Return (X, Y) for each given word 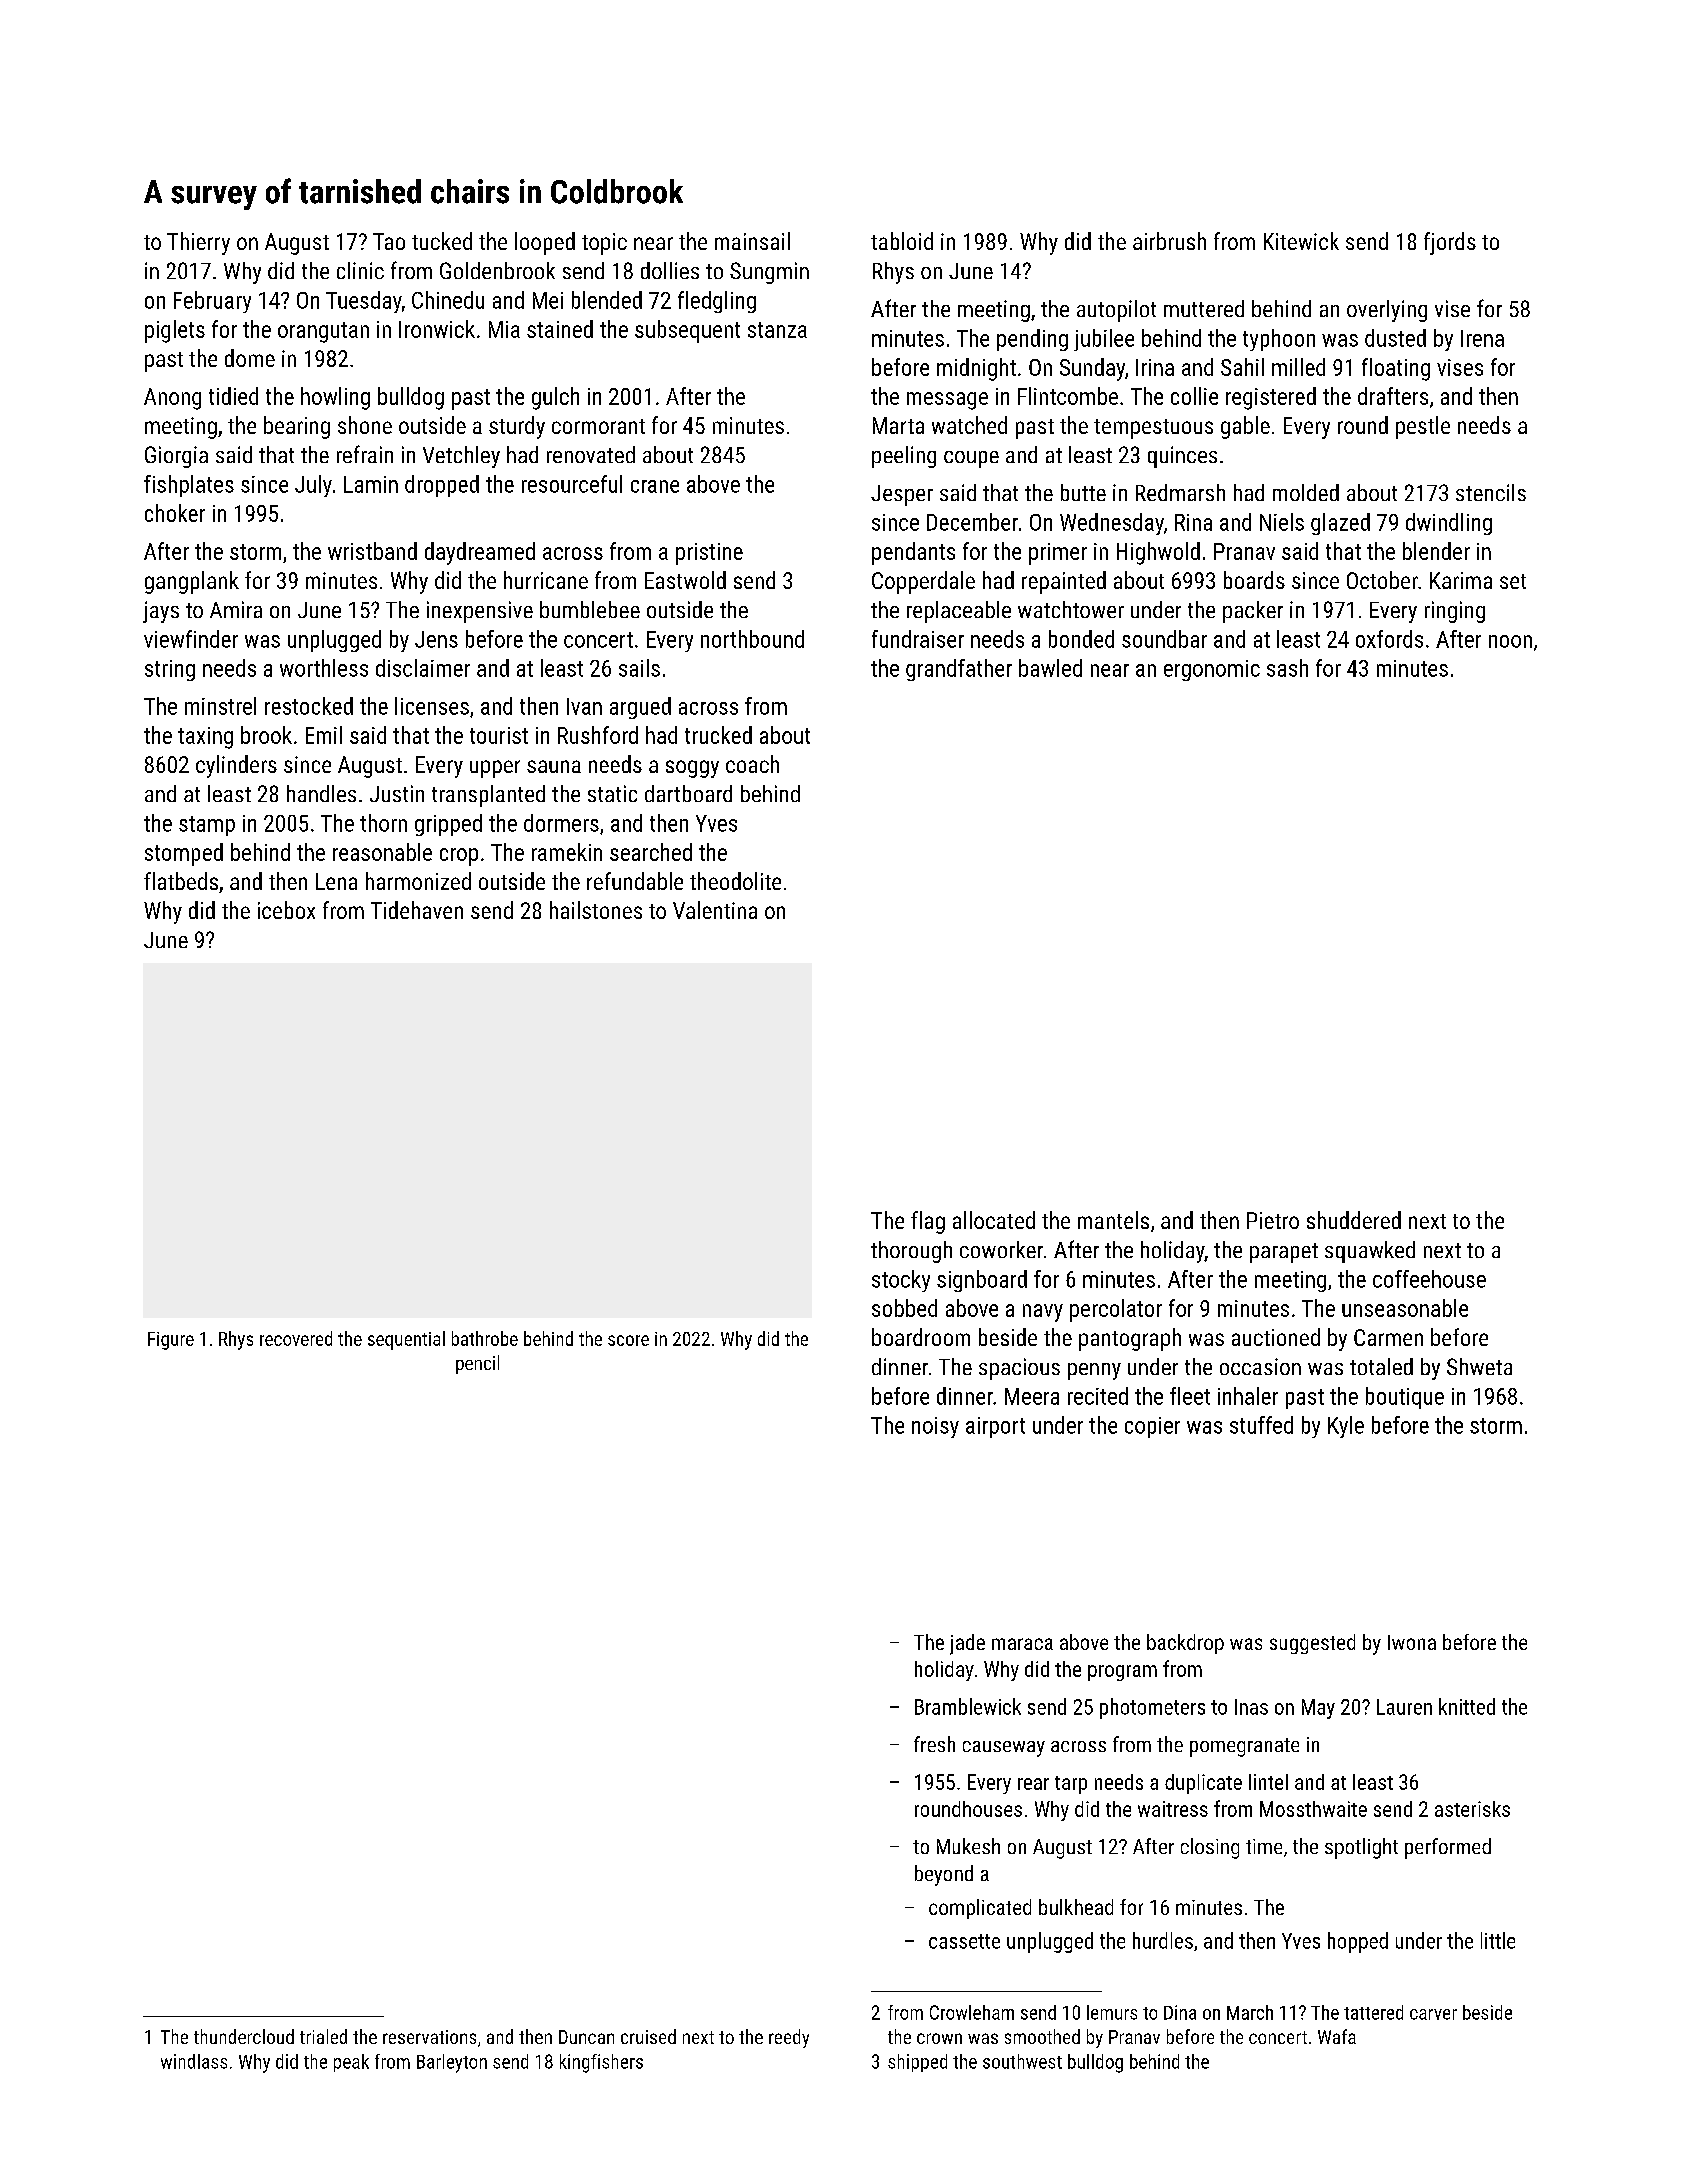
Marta (898, 425)
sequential (406, 1340)
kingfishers (601, 2063)
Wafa (1337, 2036)
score (628, 1340)
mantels (1113, 1220)
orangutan (323, 332)
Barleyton (452, 2063)
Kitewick (1301, 241)
